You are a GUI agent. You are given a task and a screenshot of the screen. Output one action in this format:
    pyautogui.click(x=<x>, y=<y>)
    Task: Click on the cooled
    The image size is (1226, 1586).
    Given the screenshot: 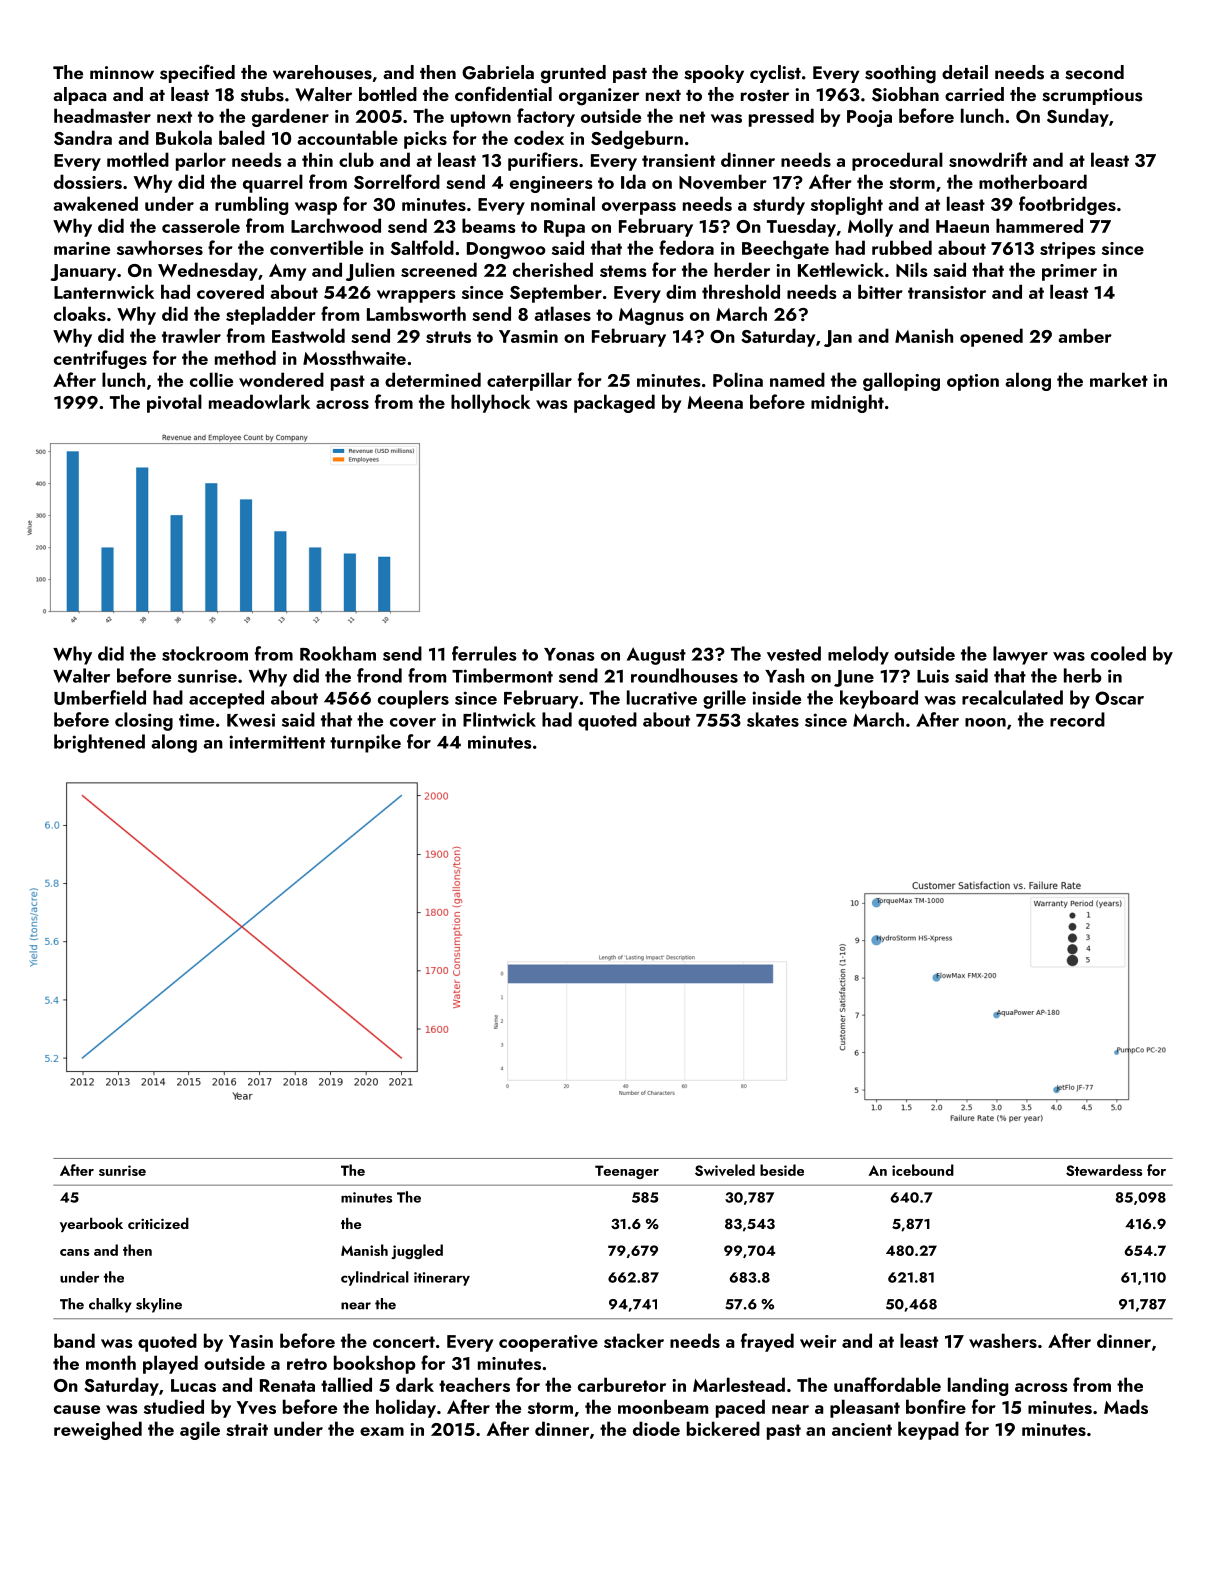 What is the action you would take?
    pyautogui.click(x=1118, y=653)
